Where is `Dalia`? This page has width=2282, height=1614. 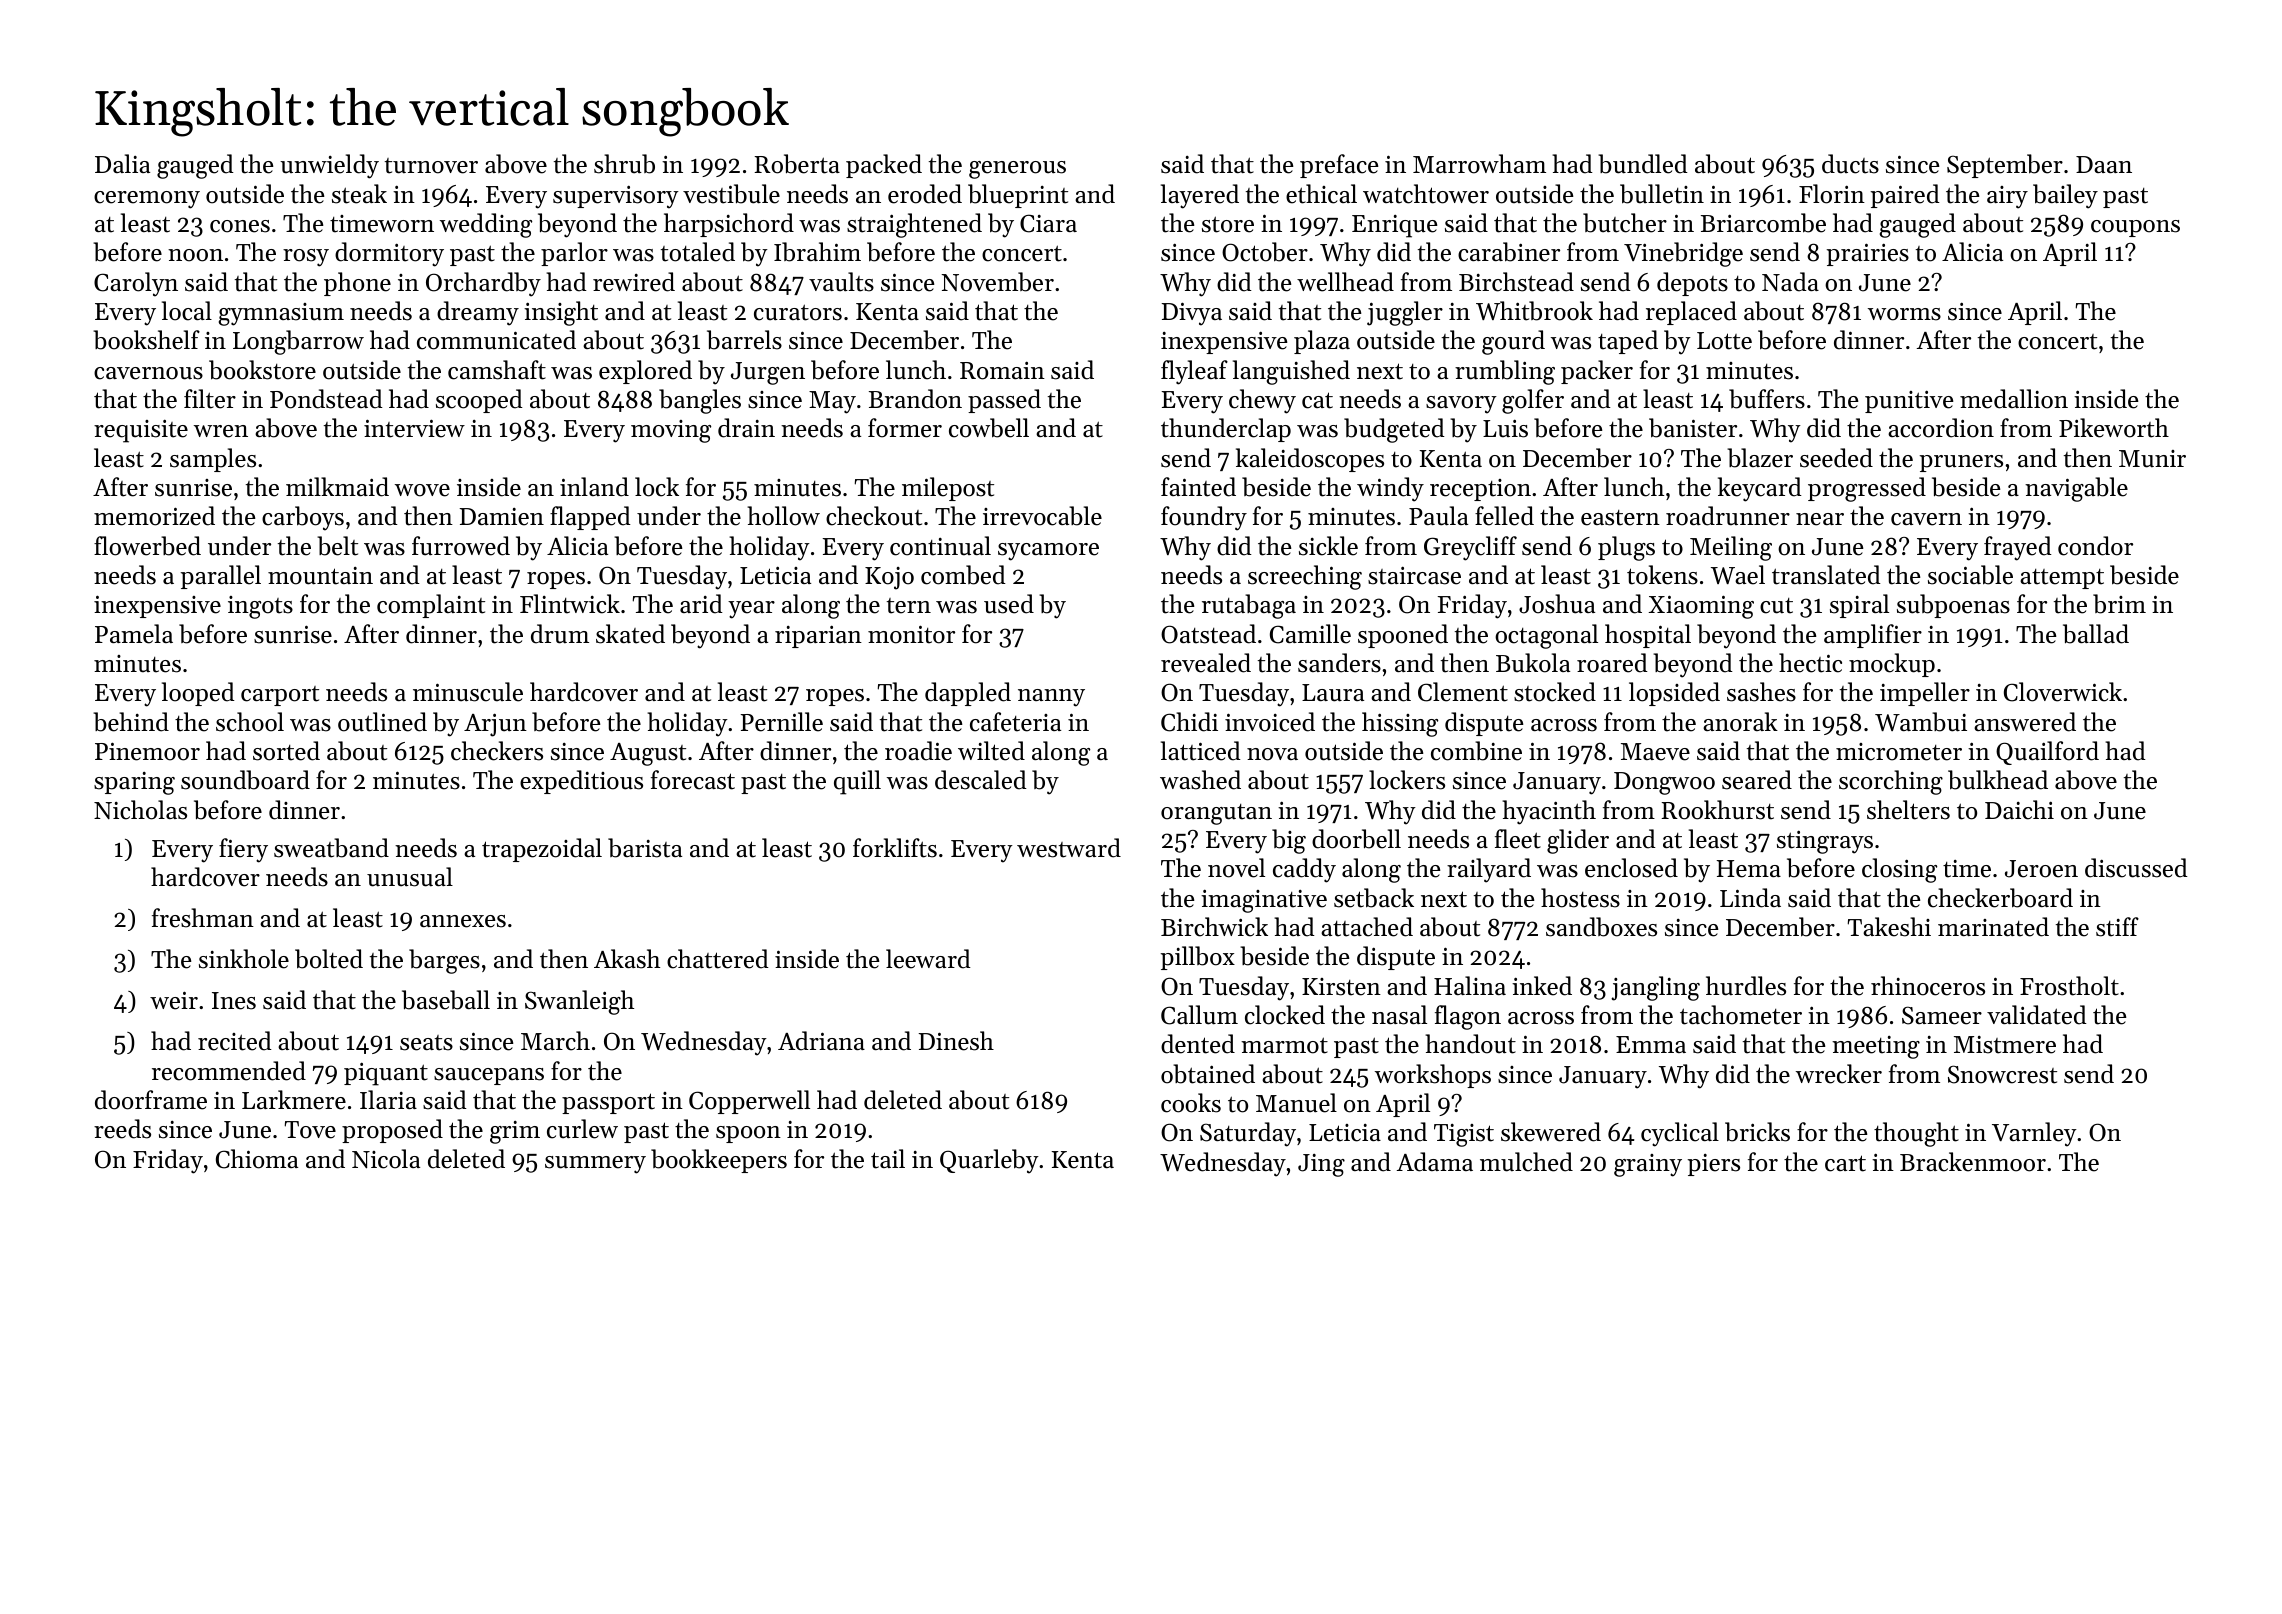 Dalia is located at coordinates (122, 163).
